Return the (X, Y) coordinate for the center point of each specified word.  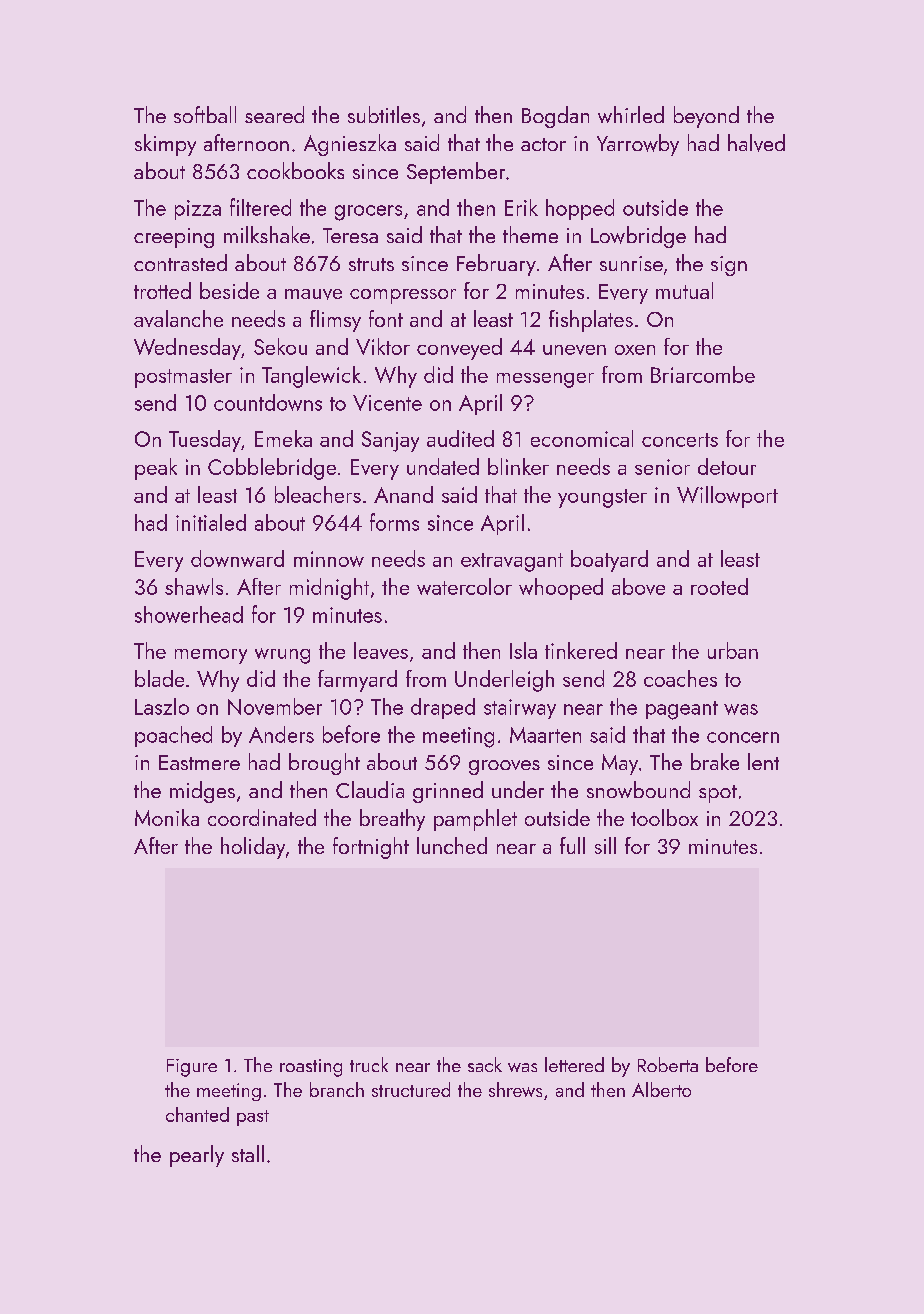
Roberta (668, 1064)
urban (733, 650)
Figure (192, 1068)
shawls (194, 586)
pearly (197, 1156)
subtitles (384, 114)
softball (205, 114)
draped (443, 708)
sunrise (631, 263)
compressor (403, 296)
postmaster (183, 378)
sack (485, 1064)
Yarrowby (638, 145)
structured (411, 1089)
